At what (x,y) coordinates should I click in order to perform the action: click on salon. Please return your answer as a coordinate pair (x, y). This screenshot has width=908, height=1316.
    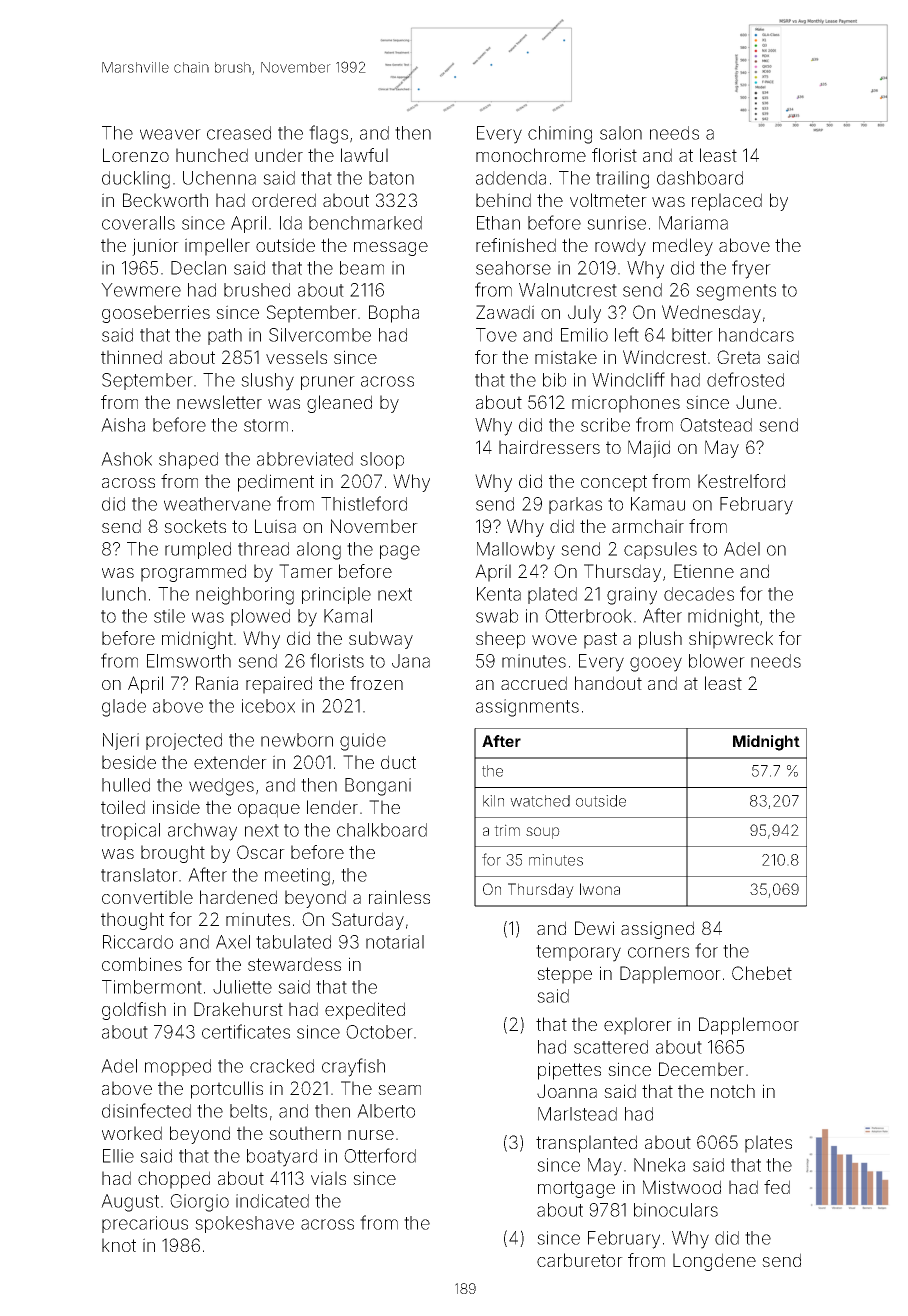
    Looking at the image, I should click on (621, 133).
